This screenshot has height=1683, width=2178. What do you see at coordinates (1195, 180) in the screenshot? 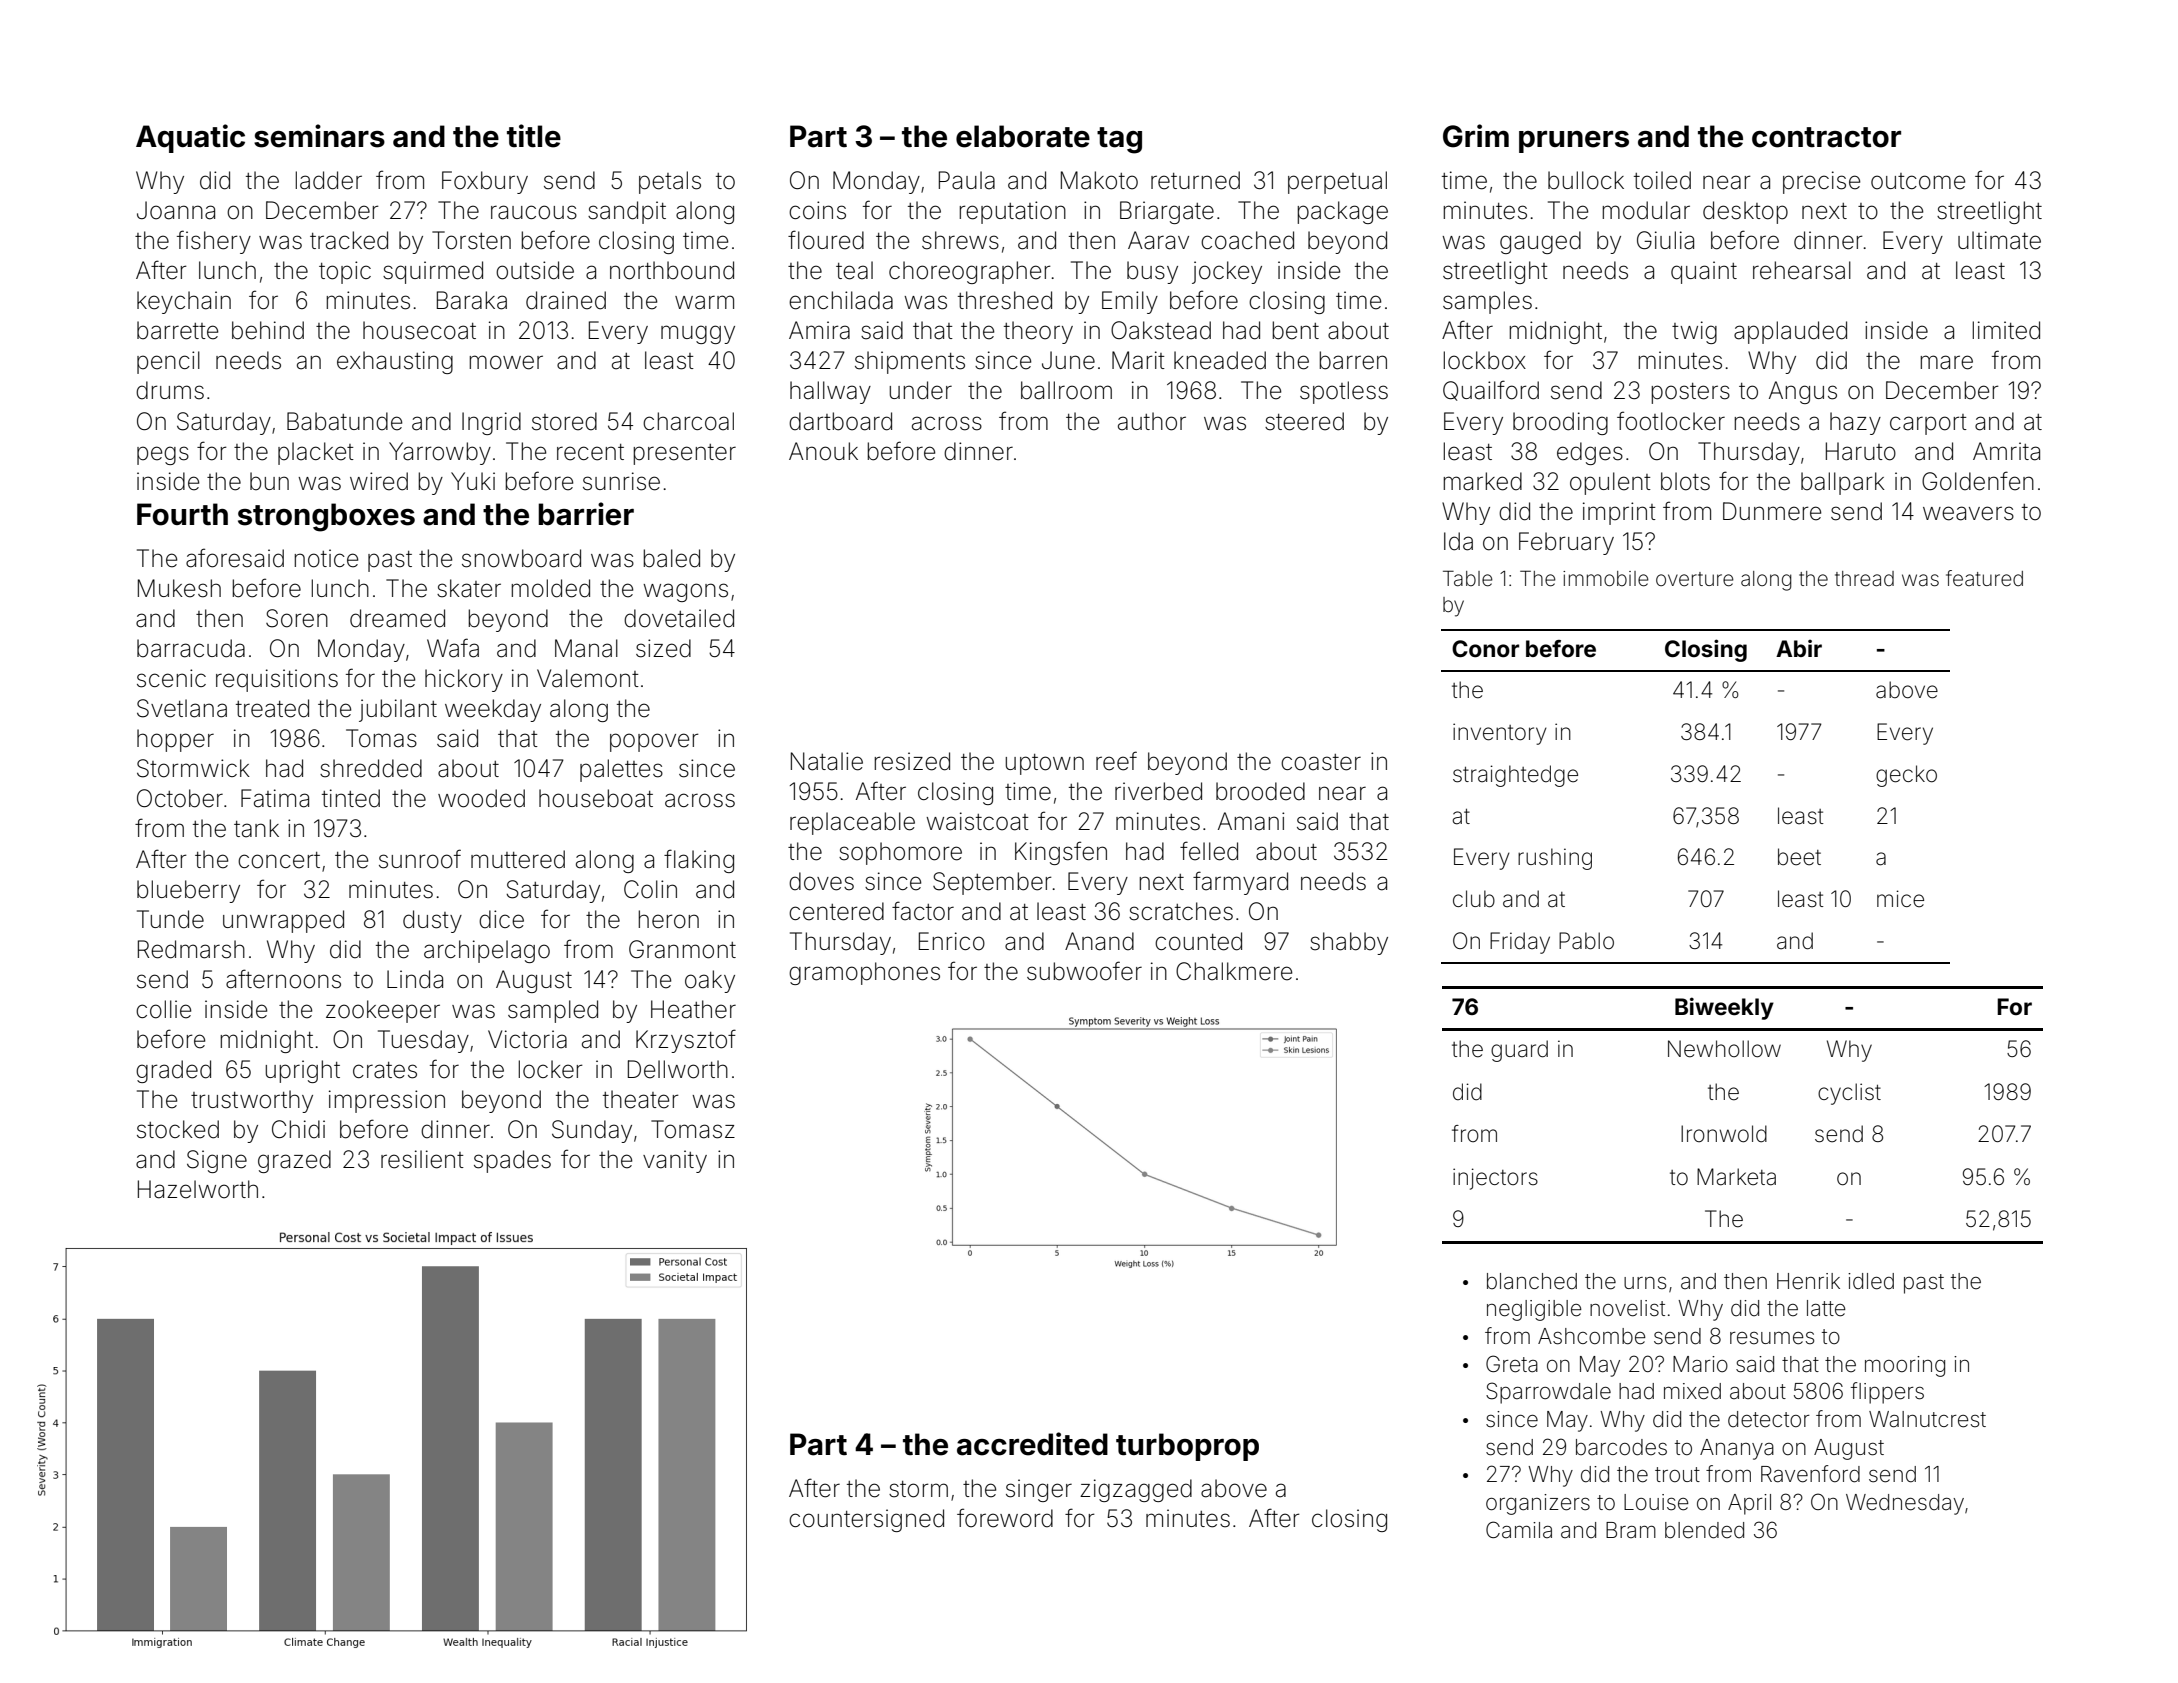
I see `returned` at bounding box center [1195, 180].
